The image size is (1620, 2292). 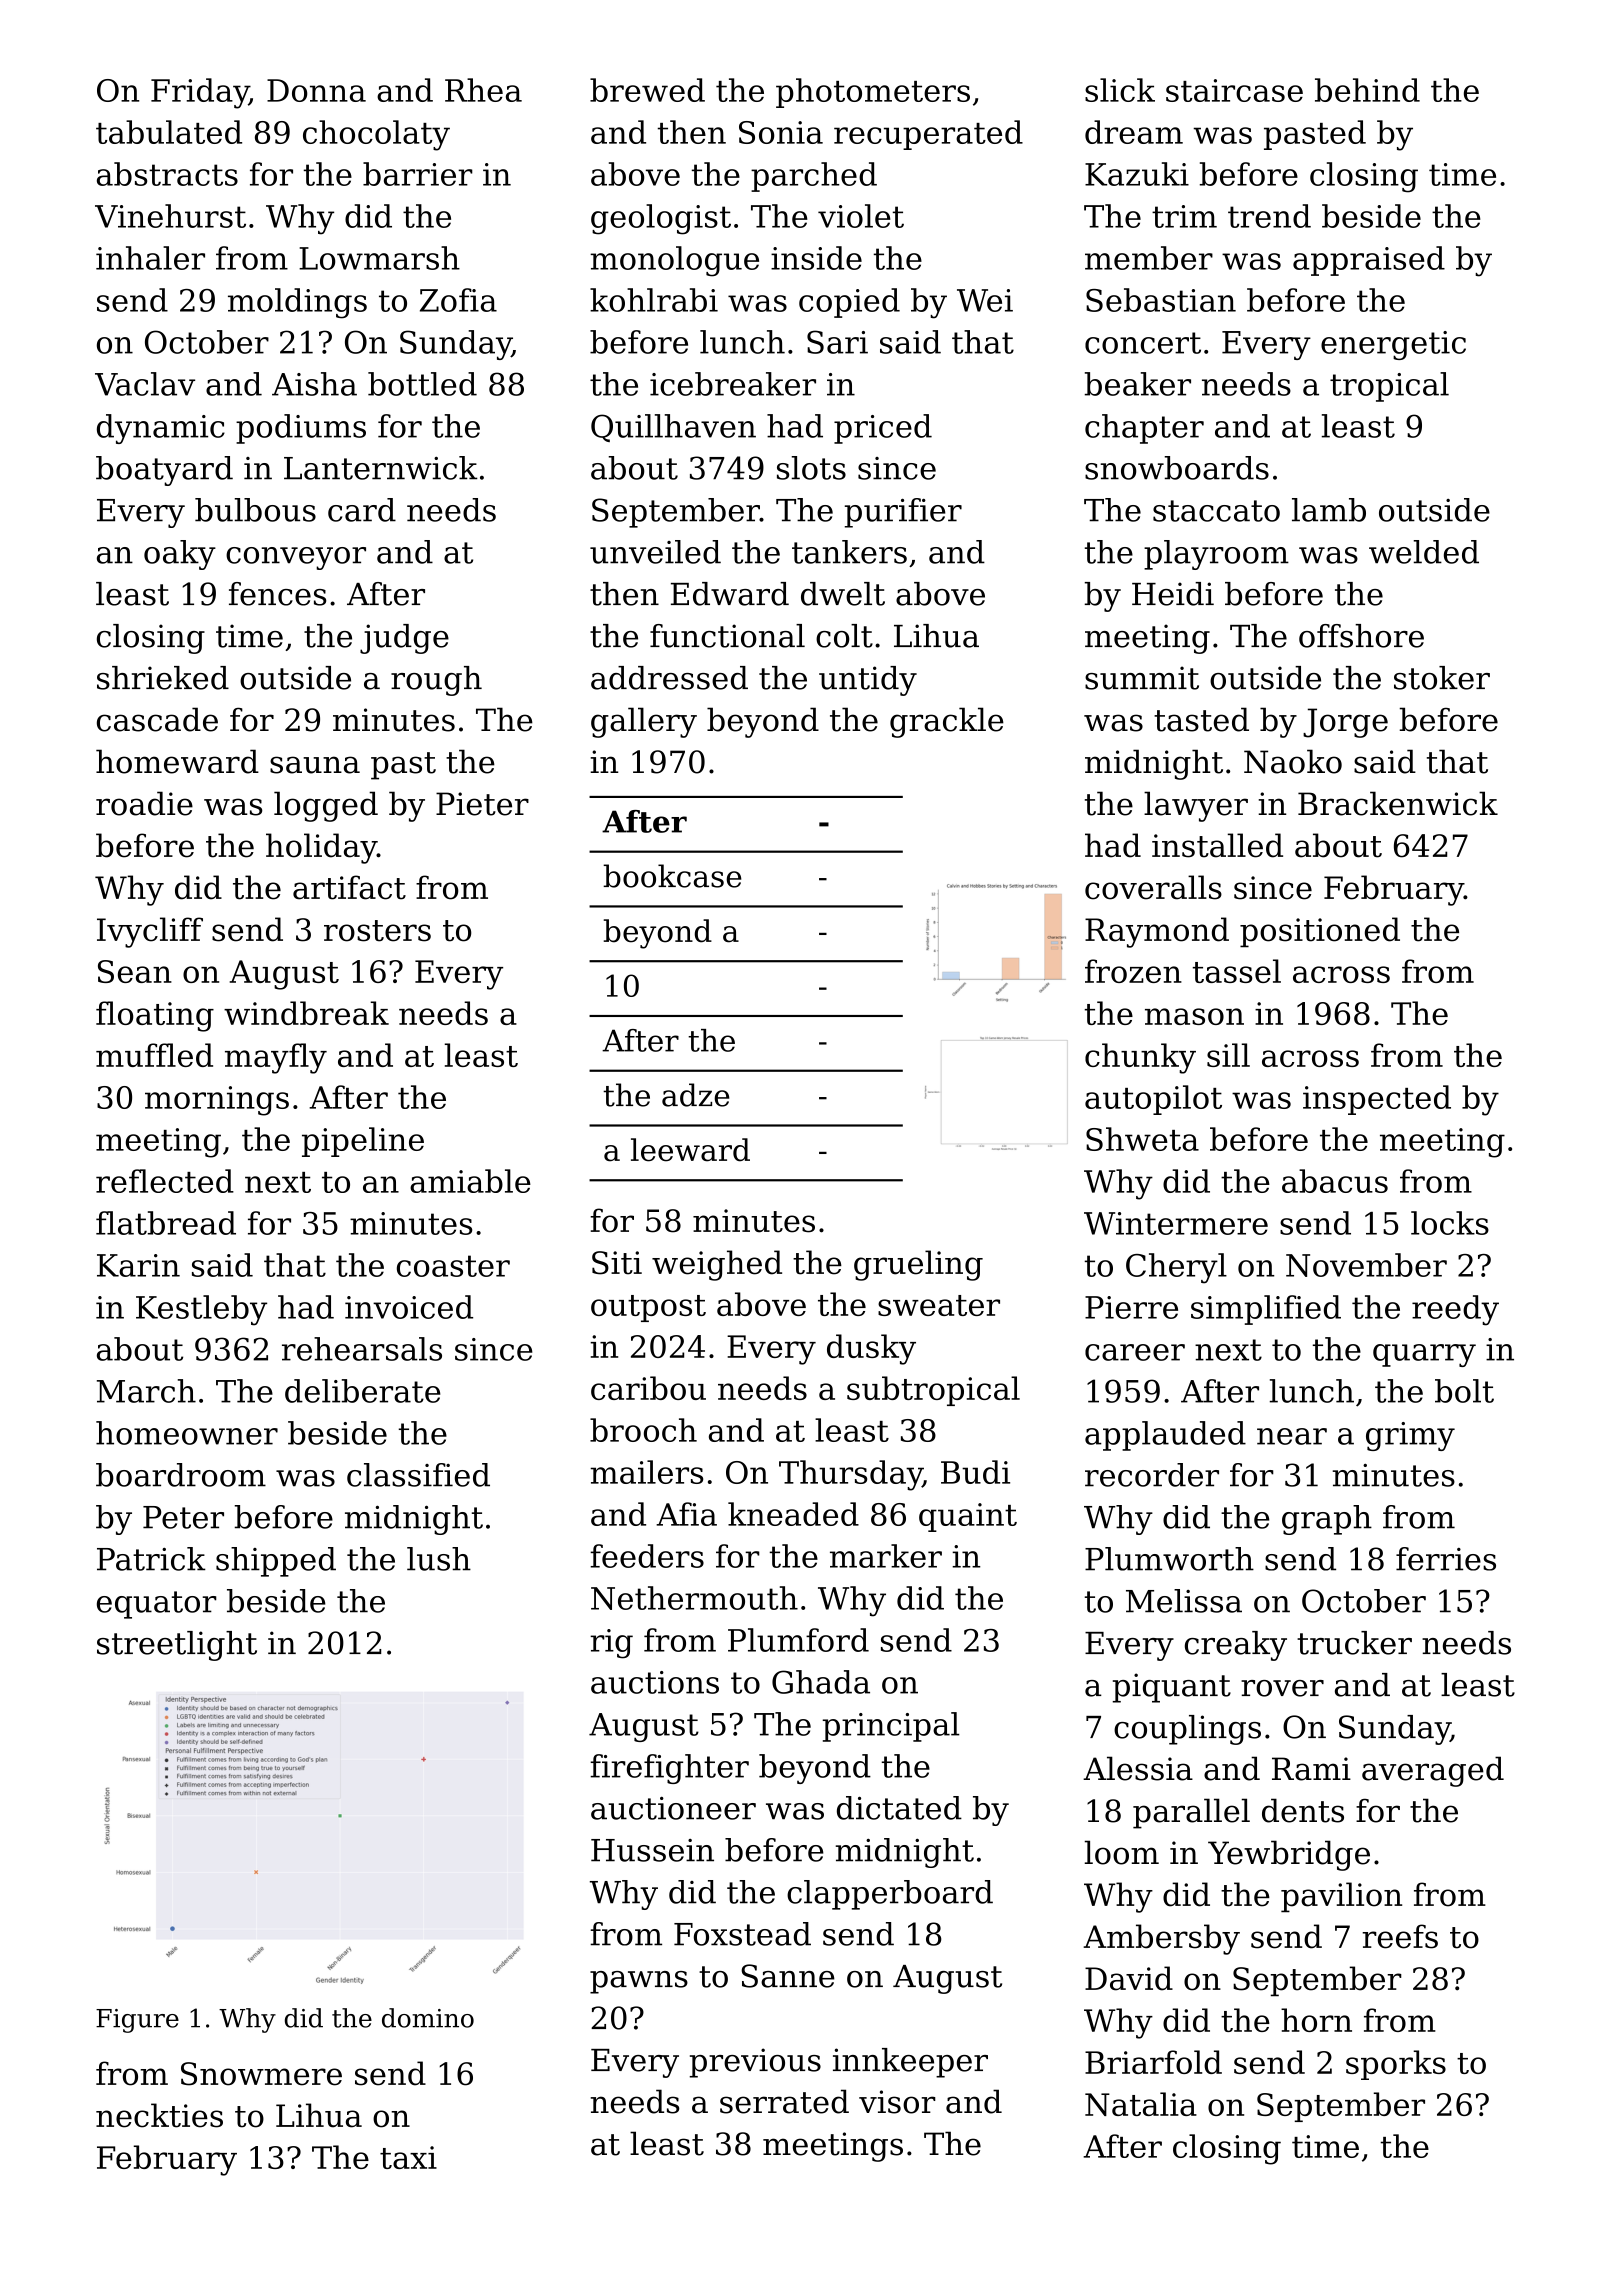 What do you see at coordinates (742, 1934) in the screenshot?
I see `Foxstead` at bounding box center [742, 1934].
